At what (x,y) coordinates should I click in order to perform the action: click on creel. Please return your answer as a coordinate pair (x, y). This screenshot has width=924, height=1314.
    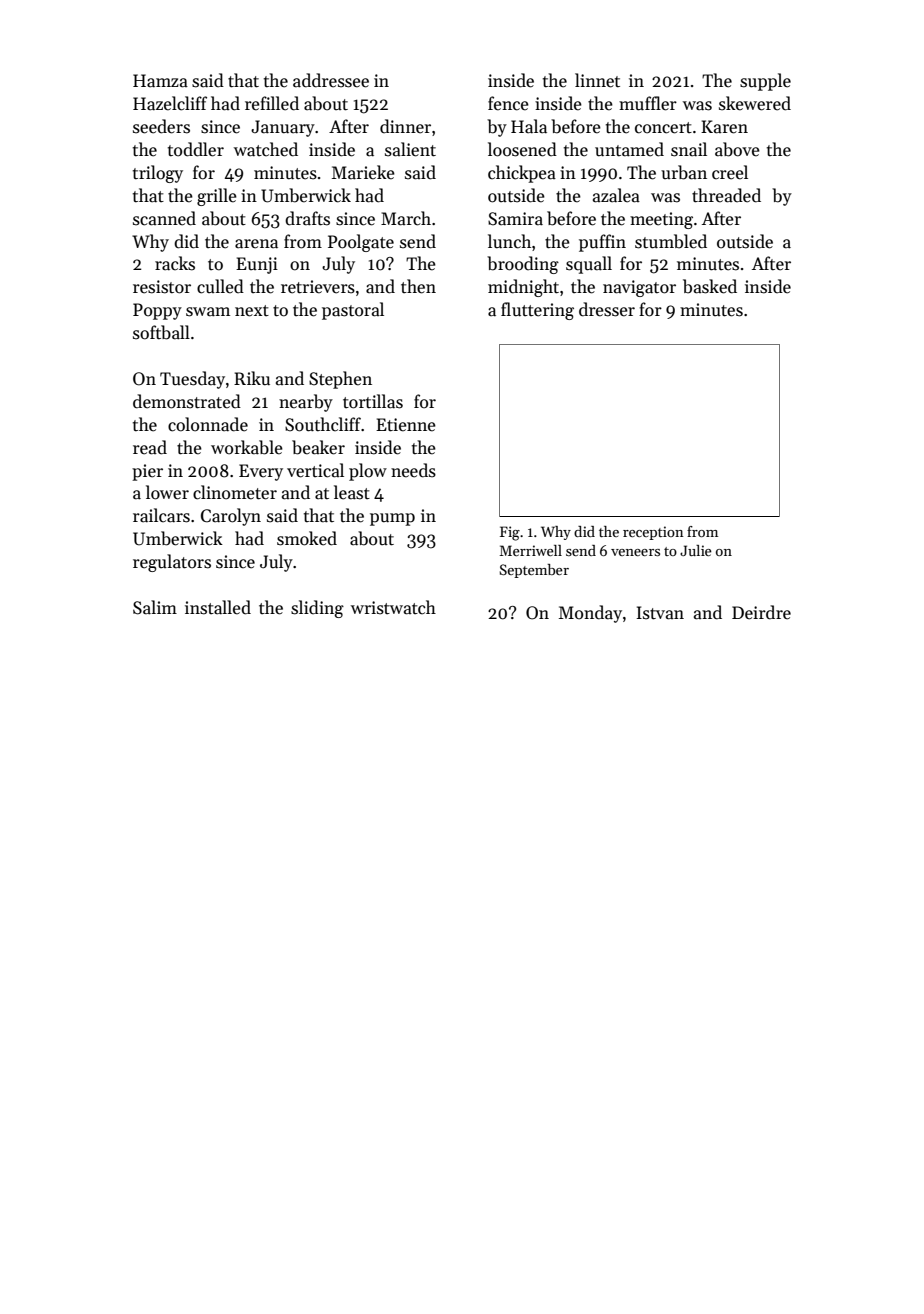
    Looking at the image, I should click on (730, 172).
